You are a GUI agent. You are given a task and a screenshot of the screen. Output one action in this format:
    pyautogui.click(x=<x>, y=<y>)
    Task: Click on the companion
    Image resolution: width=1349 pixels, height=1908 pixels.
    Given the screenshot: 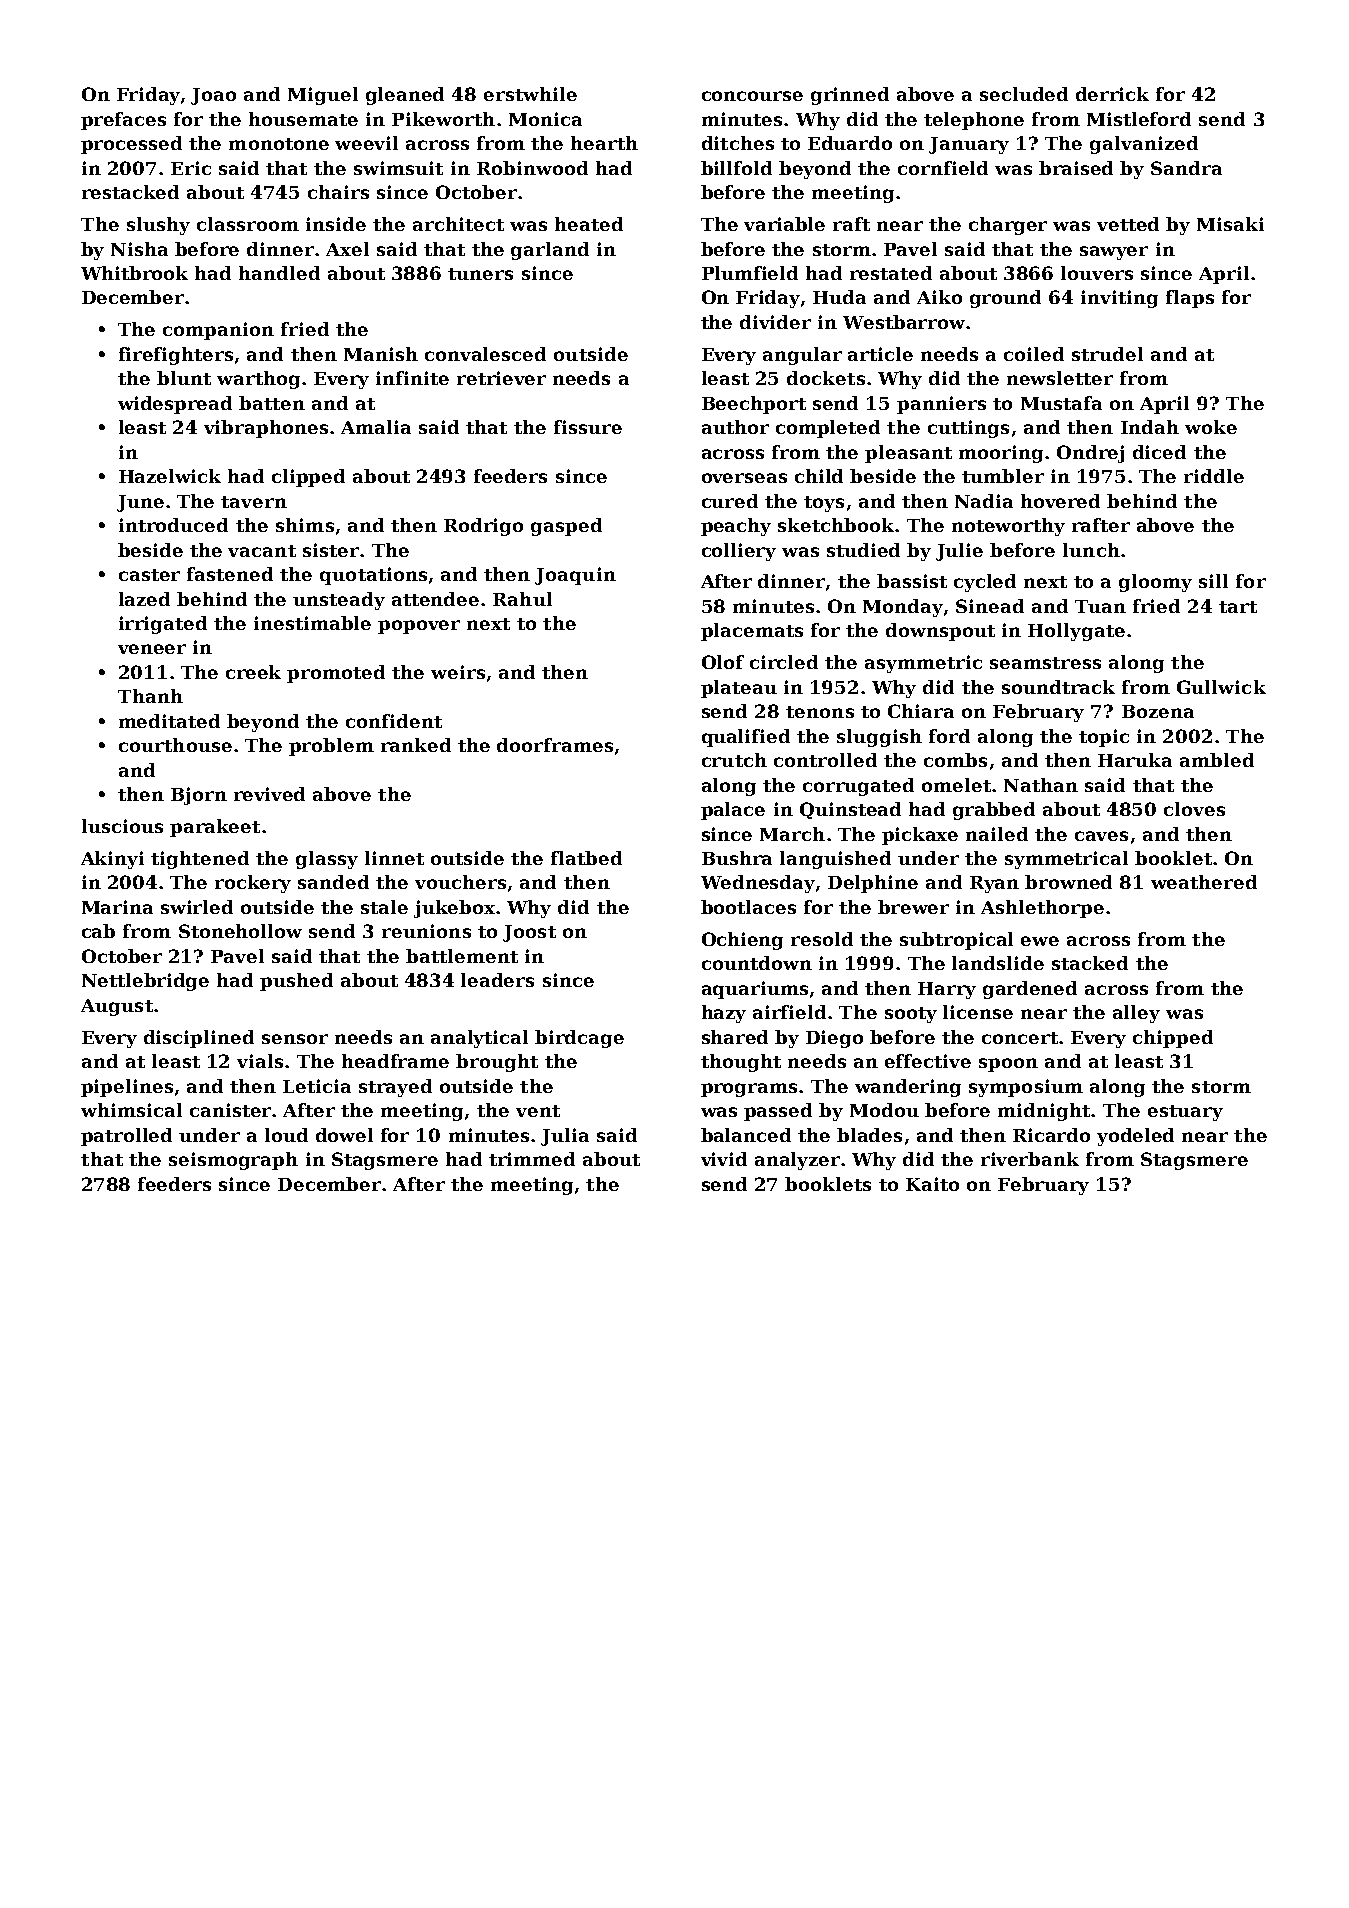 What is the action you would take?
    pyautogui.click(x=218, y=331)
